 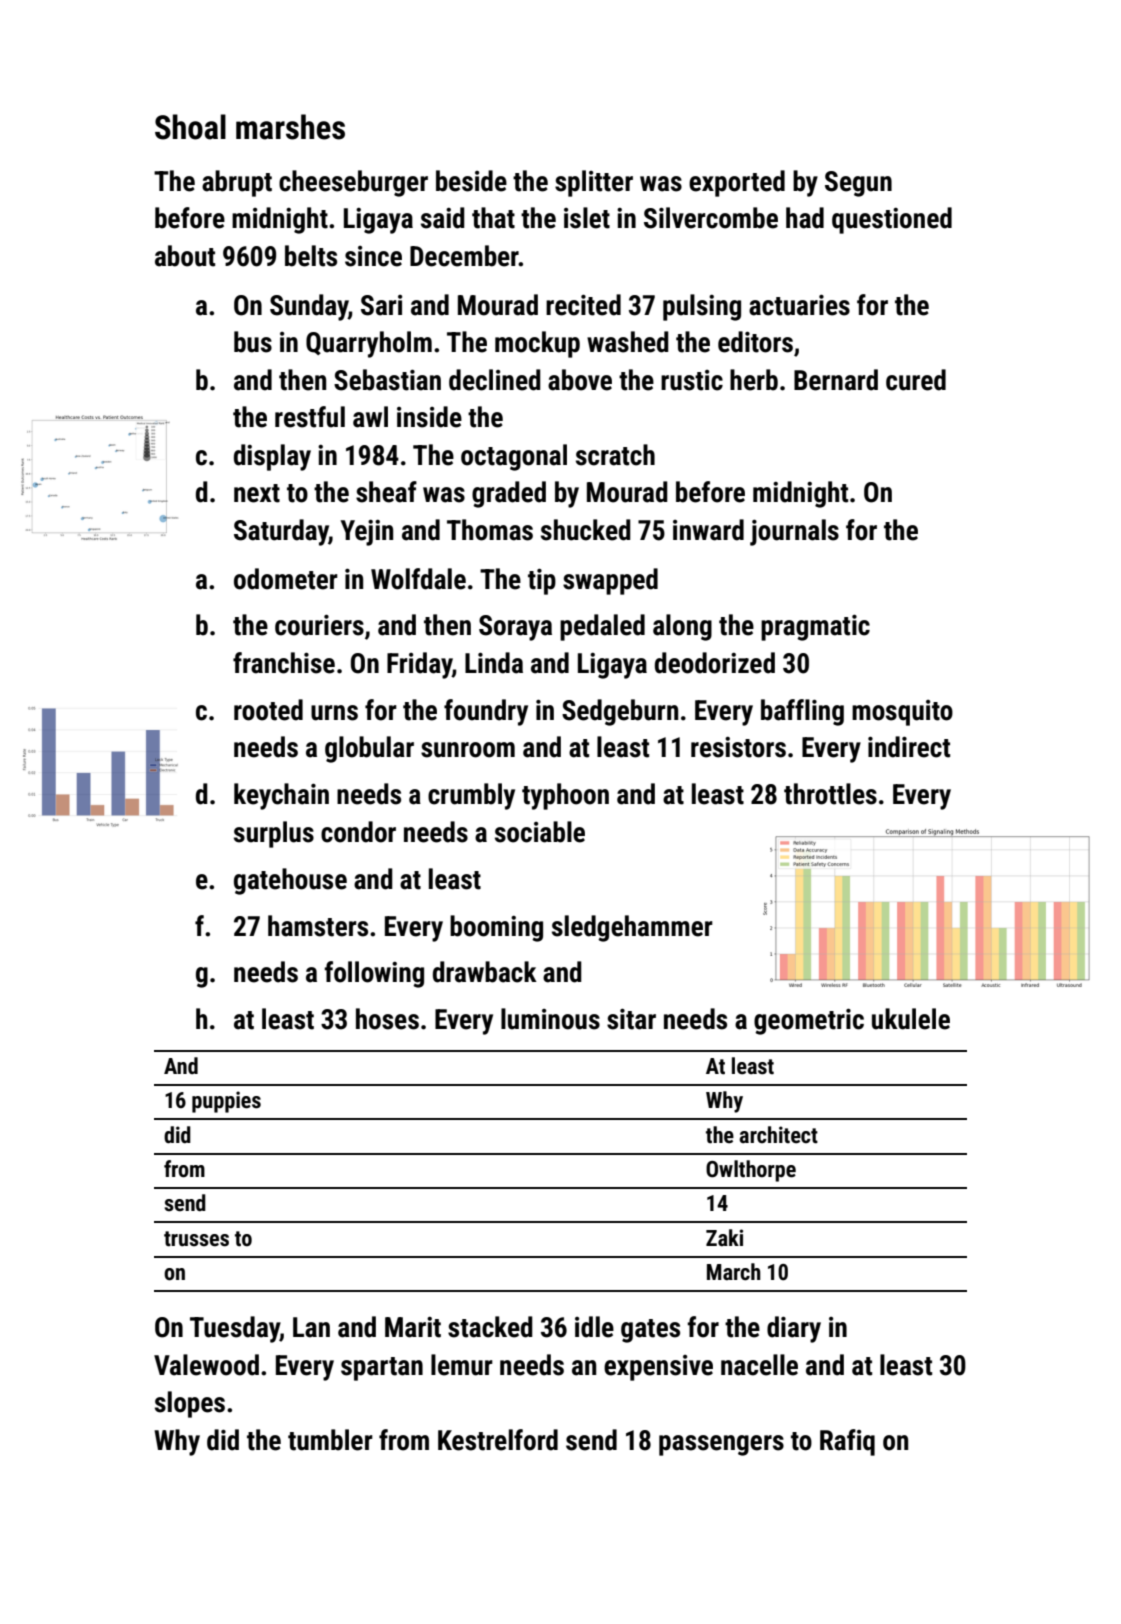 What do you see at coordinates (847, 1442) in the page?
I see `Rafiq` at bounding box center [847, 1442].
